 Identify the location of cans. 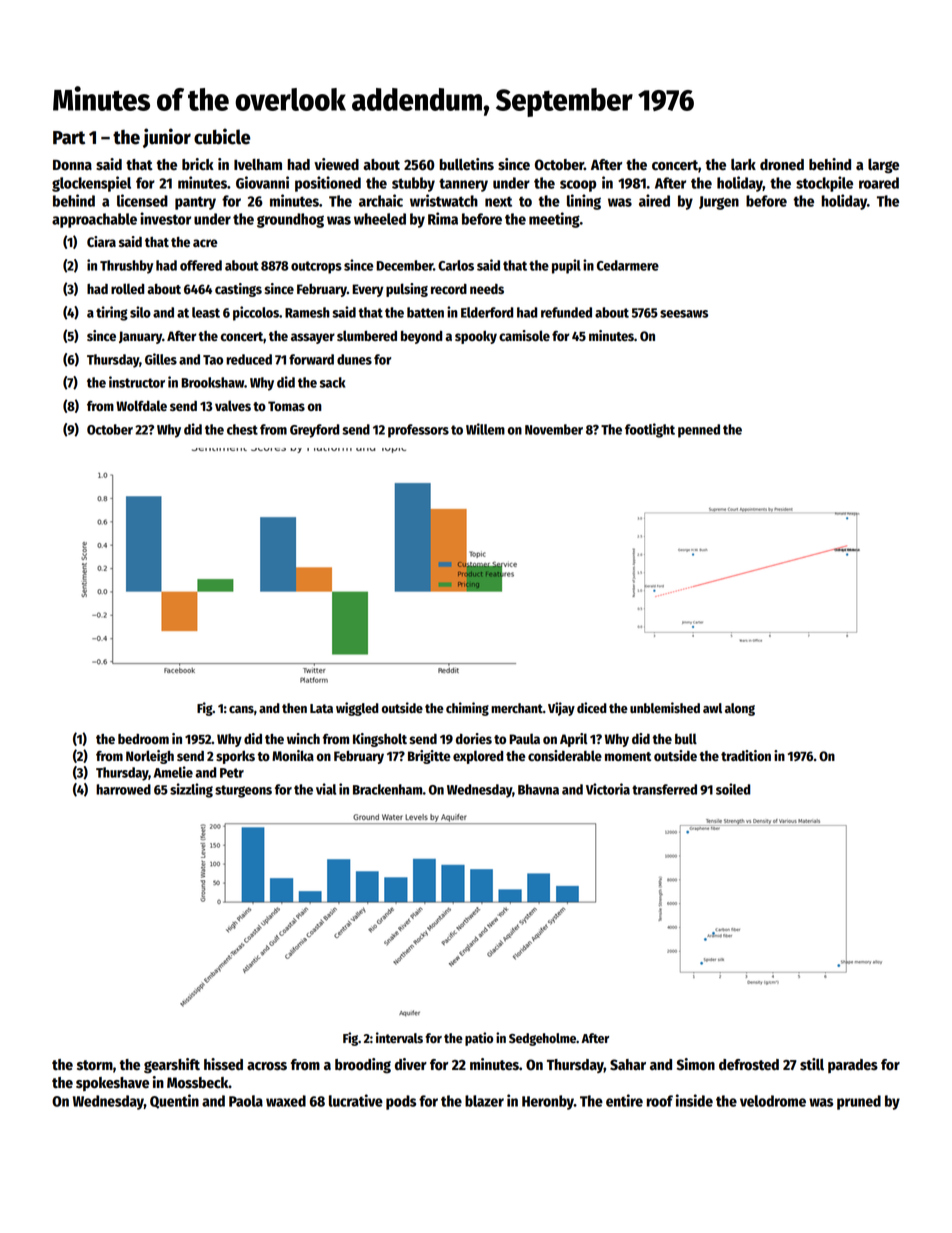
(241, 709).
